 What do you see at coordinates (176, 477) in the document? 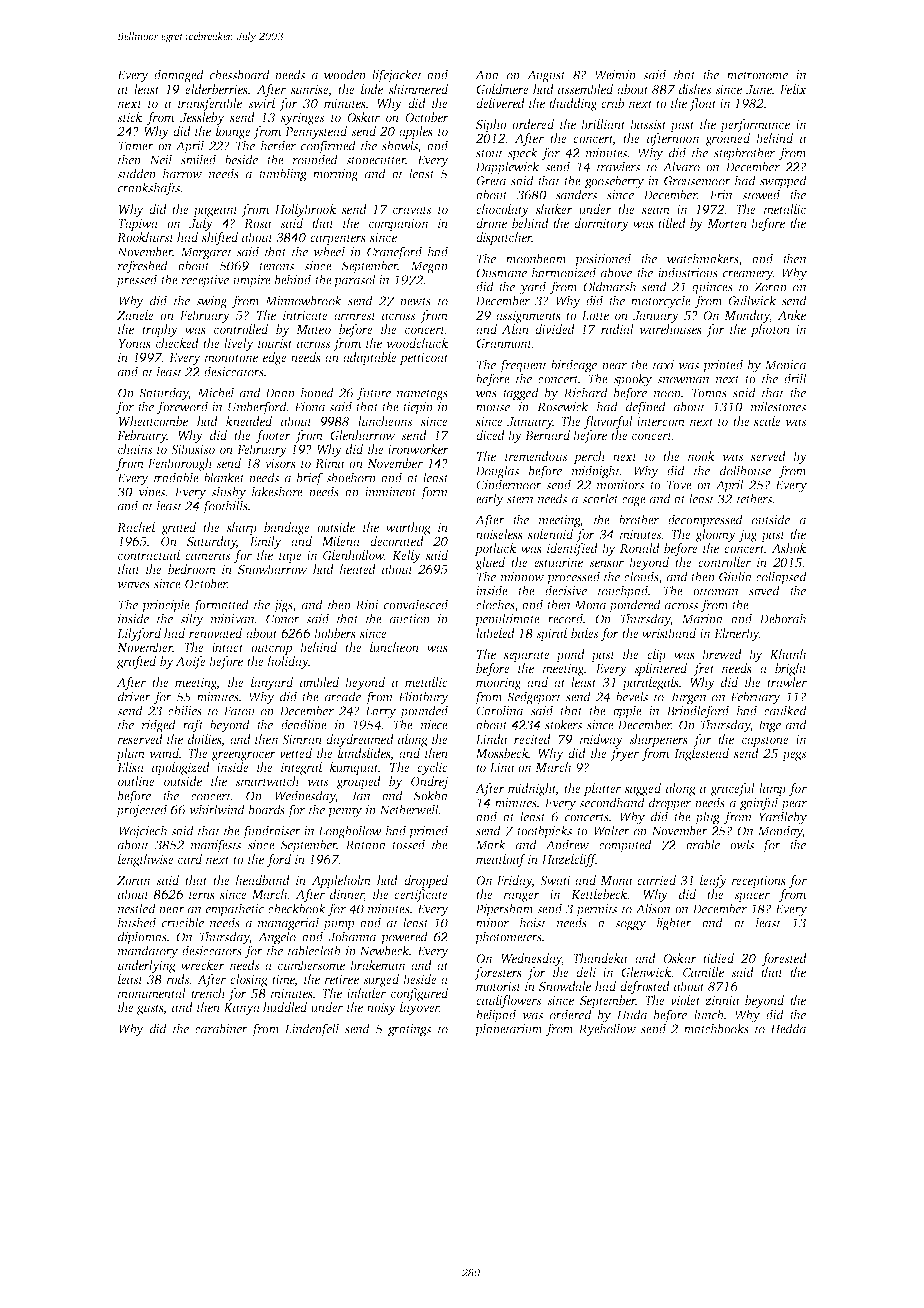
I see `tradable` at bounding box center [176, 477].
